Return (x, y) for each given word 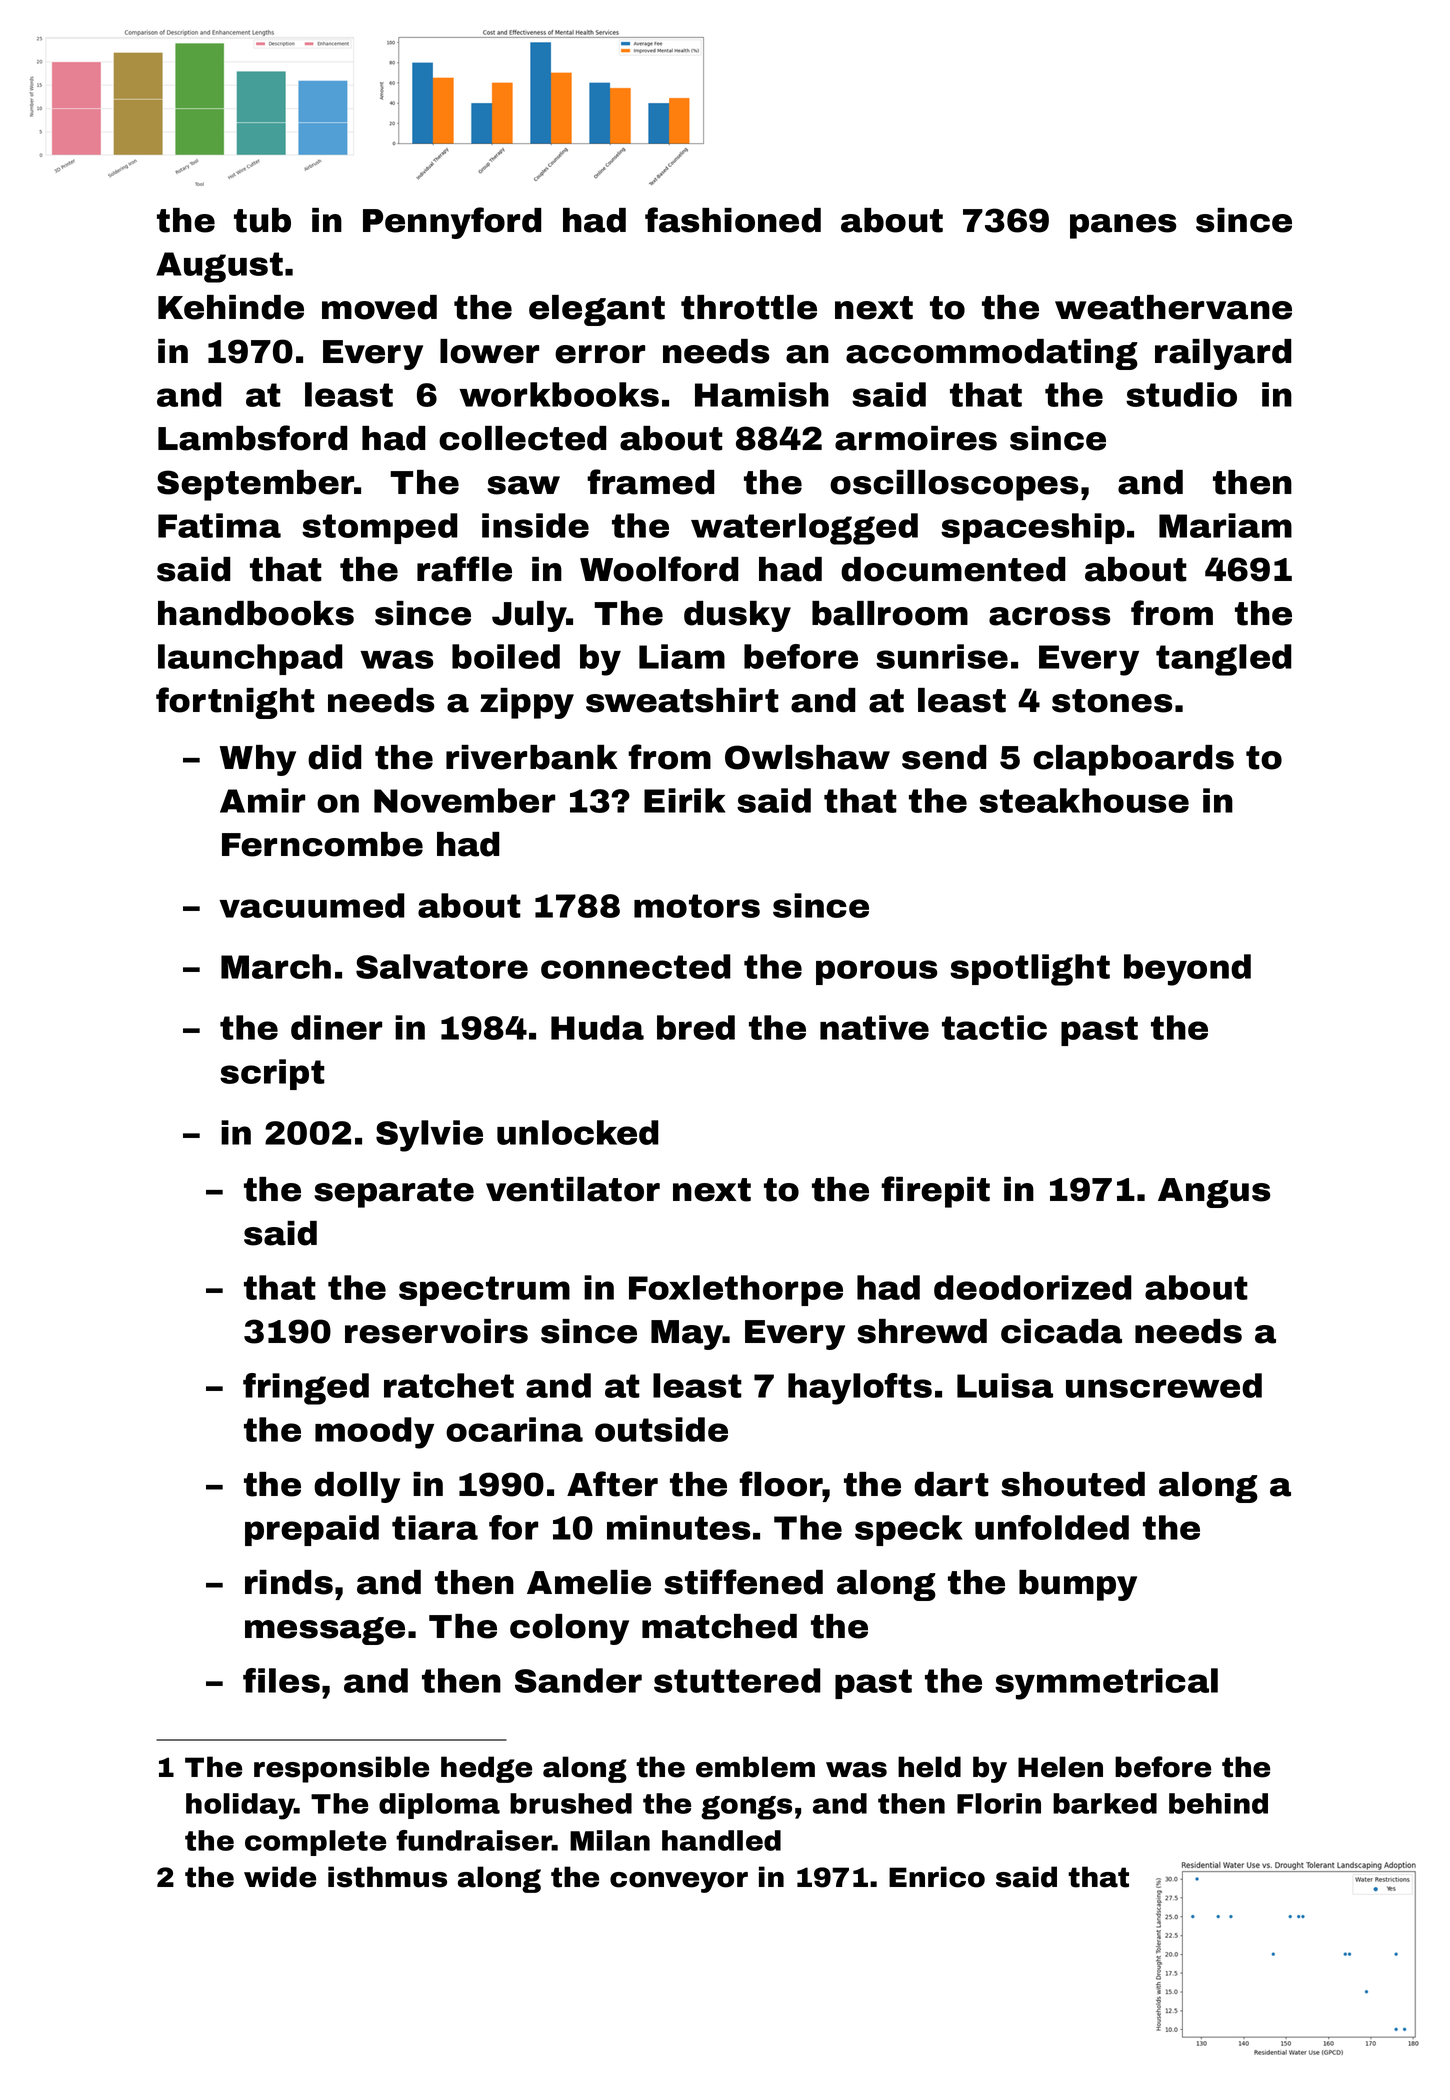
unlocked (578, 1132)
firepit (935, 1192)
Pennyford (452, 223)
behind (1218, 1803)
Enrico (937, 1877)
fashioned (733, 220)
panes (1123, 226)
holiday (240, 1806)
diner (336, 1027)
